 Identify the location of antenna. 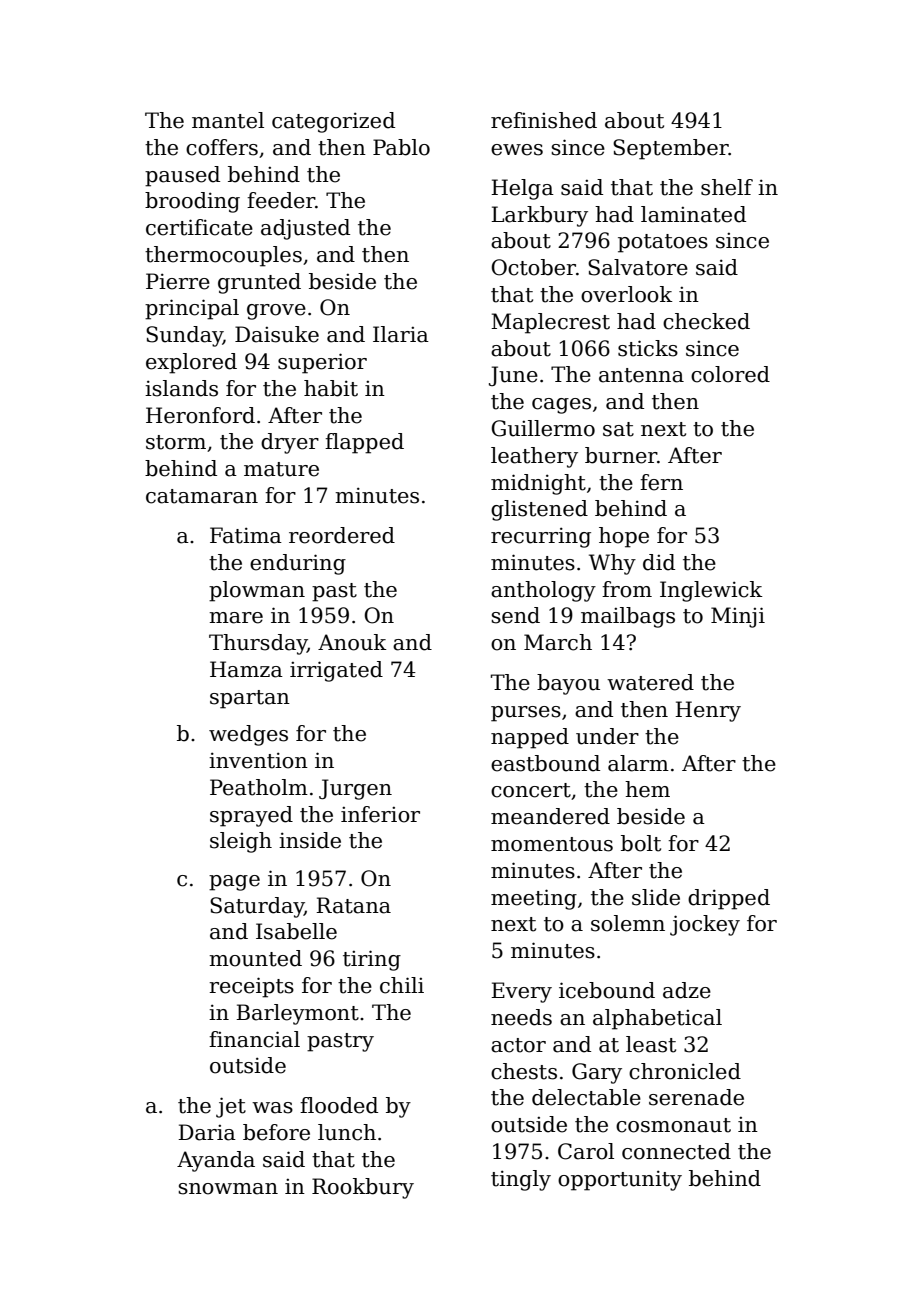
(641, 375).
